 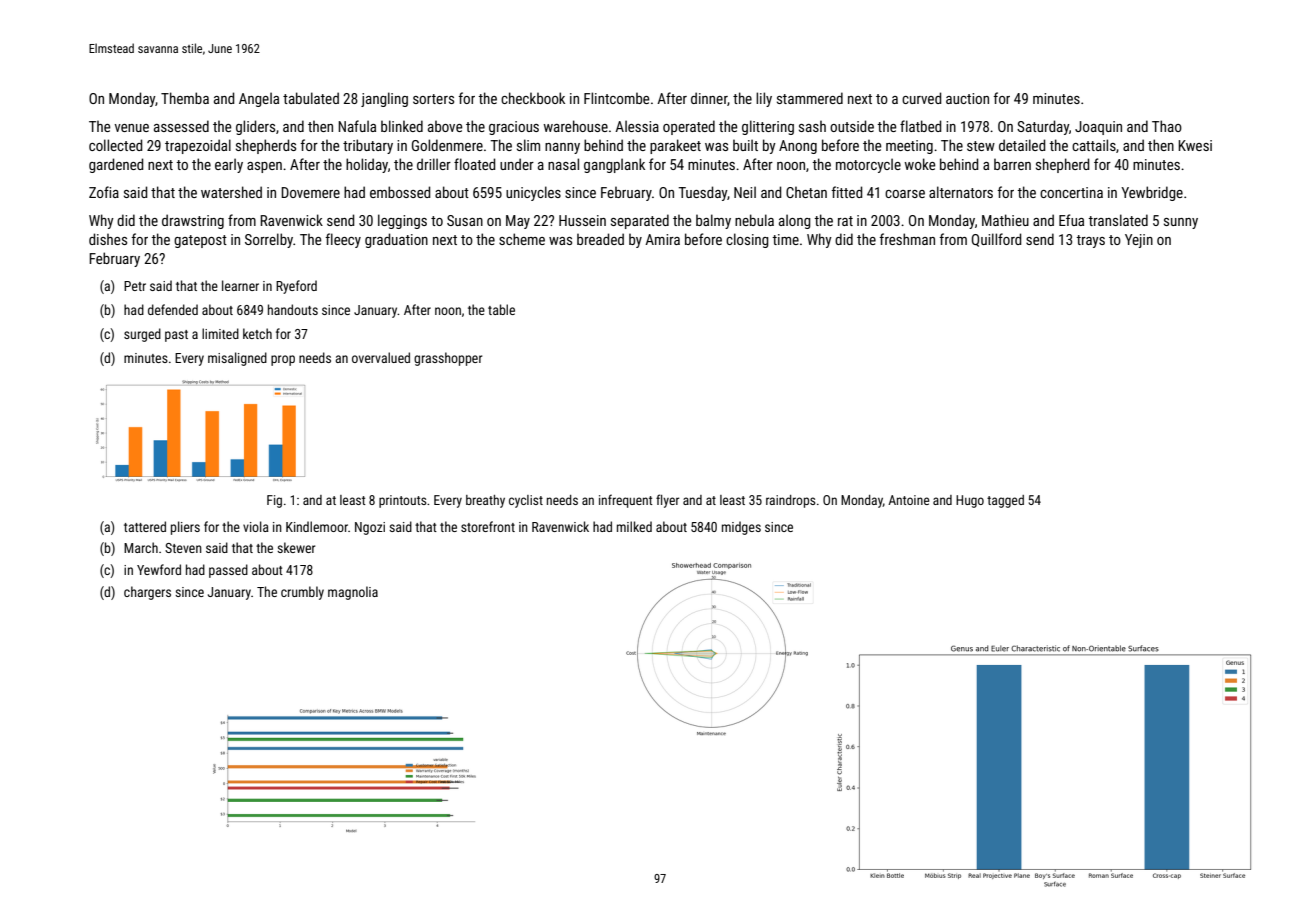 What do you see at coordinates (526, 501) in the screenshot?
I see `cyclist` at bounding box center [526, 501].
